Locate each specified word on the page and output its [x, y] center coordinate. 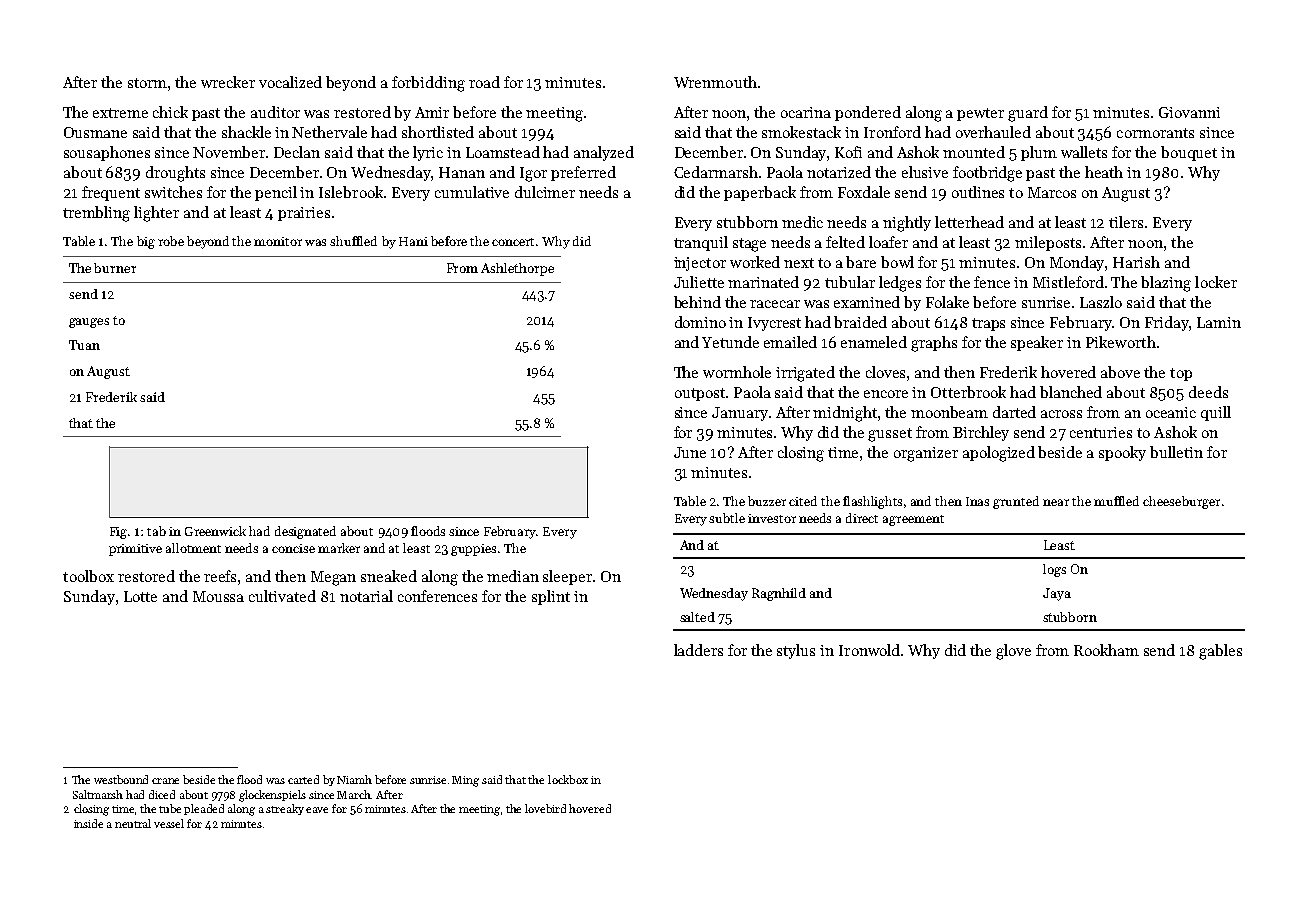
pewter [980, 114]
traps [988, 324]
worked [755, 262]
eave [317, 810]
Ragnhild [779, 594]
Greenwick [215, 531]
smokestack [801, 132]
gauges [89, 323]
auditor [275, 112]
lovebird [545, 808]
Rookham [1106, 650]
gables [1220, 652]
